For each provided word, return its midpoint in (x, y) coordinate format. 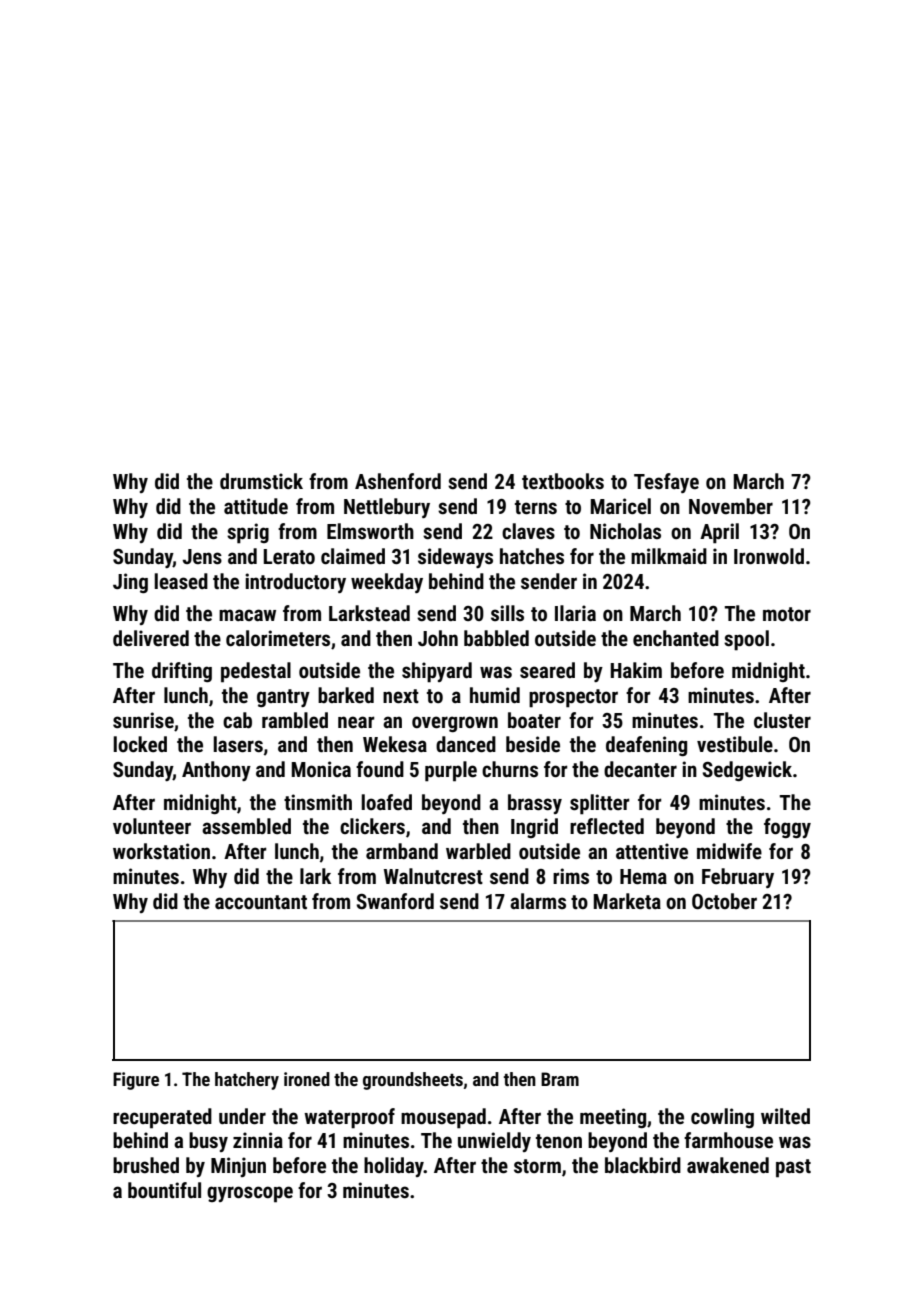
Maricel (621, 506)
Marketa (627, 901)
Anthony (216, 771)
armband (402, 851)
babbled (496, 638)
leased (181, 581)
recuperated (162, 1118)
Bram (560, 1079)
